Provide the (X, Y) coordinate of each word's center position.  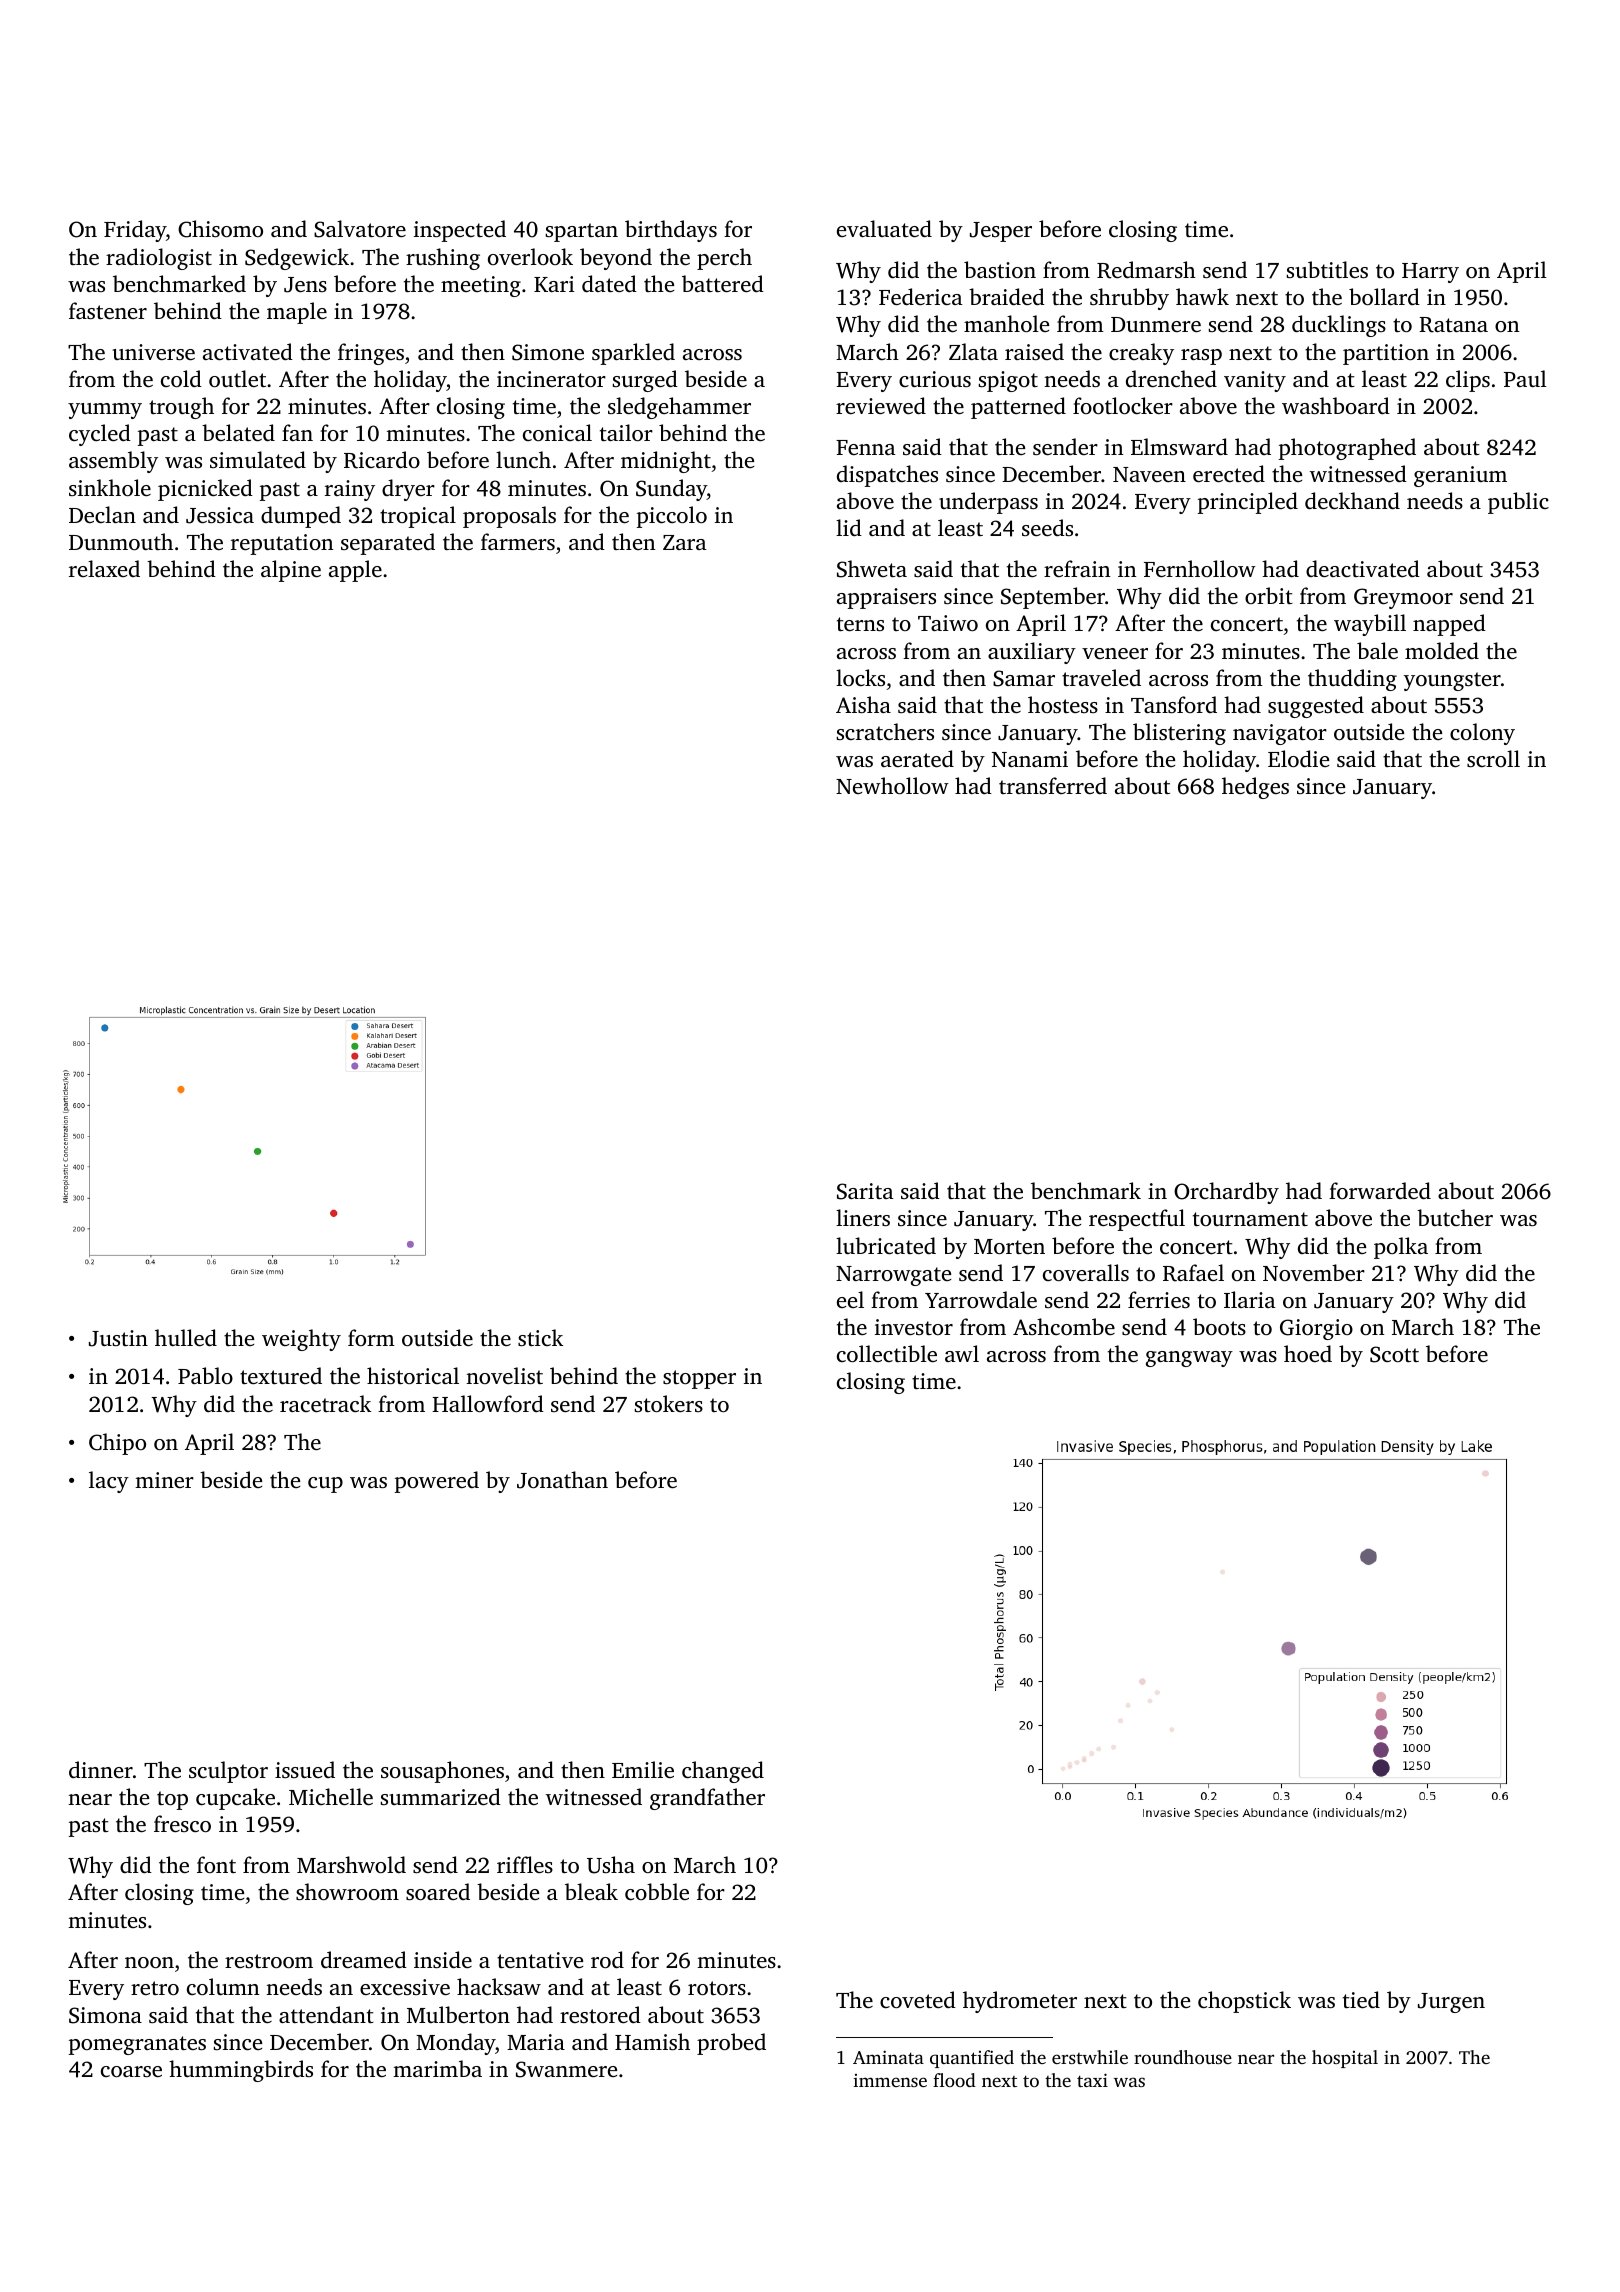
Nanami (1030, 759)
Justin (118, 1338)
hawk (1202, 296)
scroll (1493, 758)
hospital (1345, 2059)
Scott (1394, 1354)
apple (355, 571)
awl (962, 1353)
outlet (237, 378)
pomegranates (137, 2045)
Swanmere (566, 2069)
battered (723, 283)
